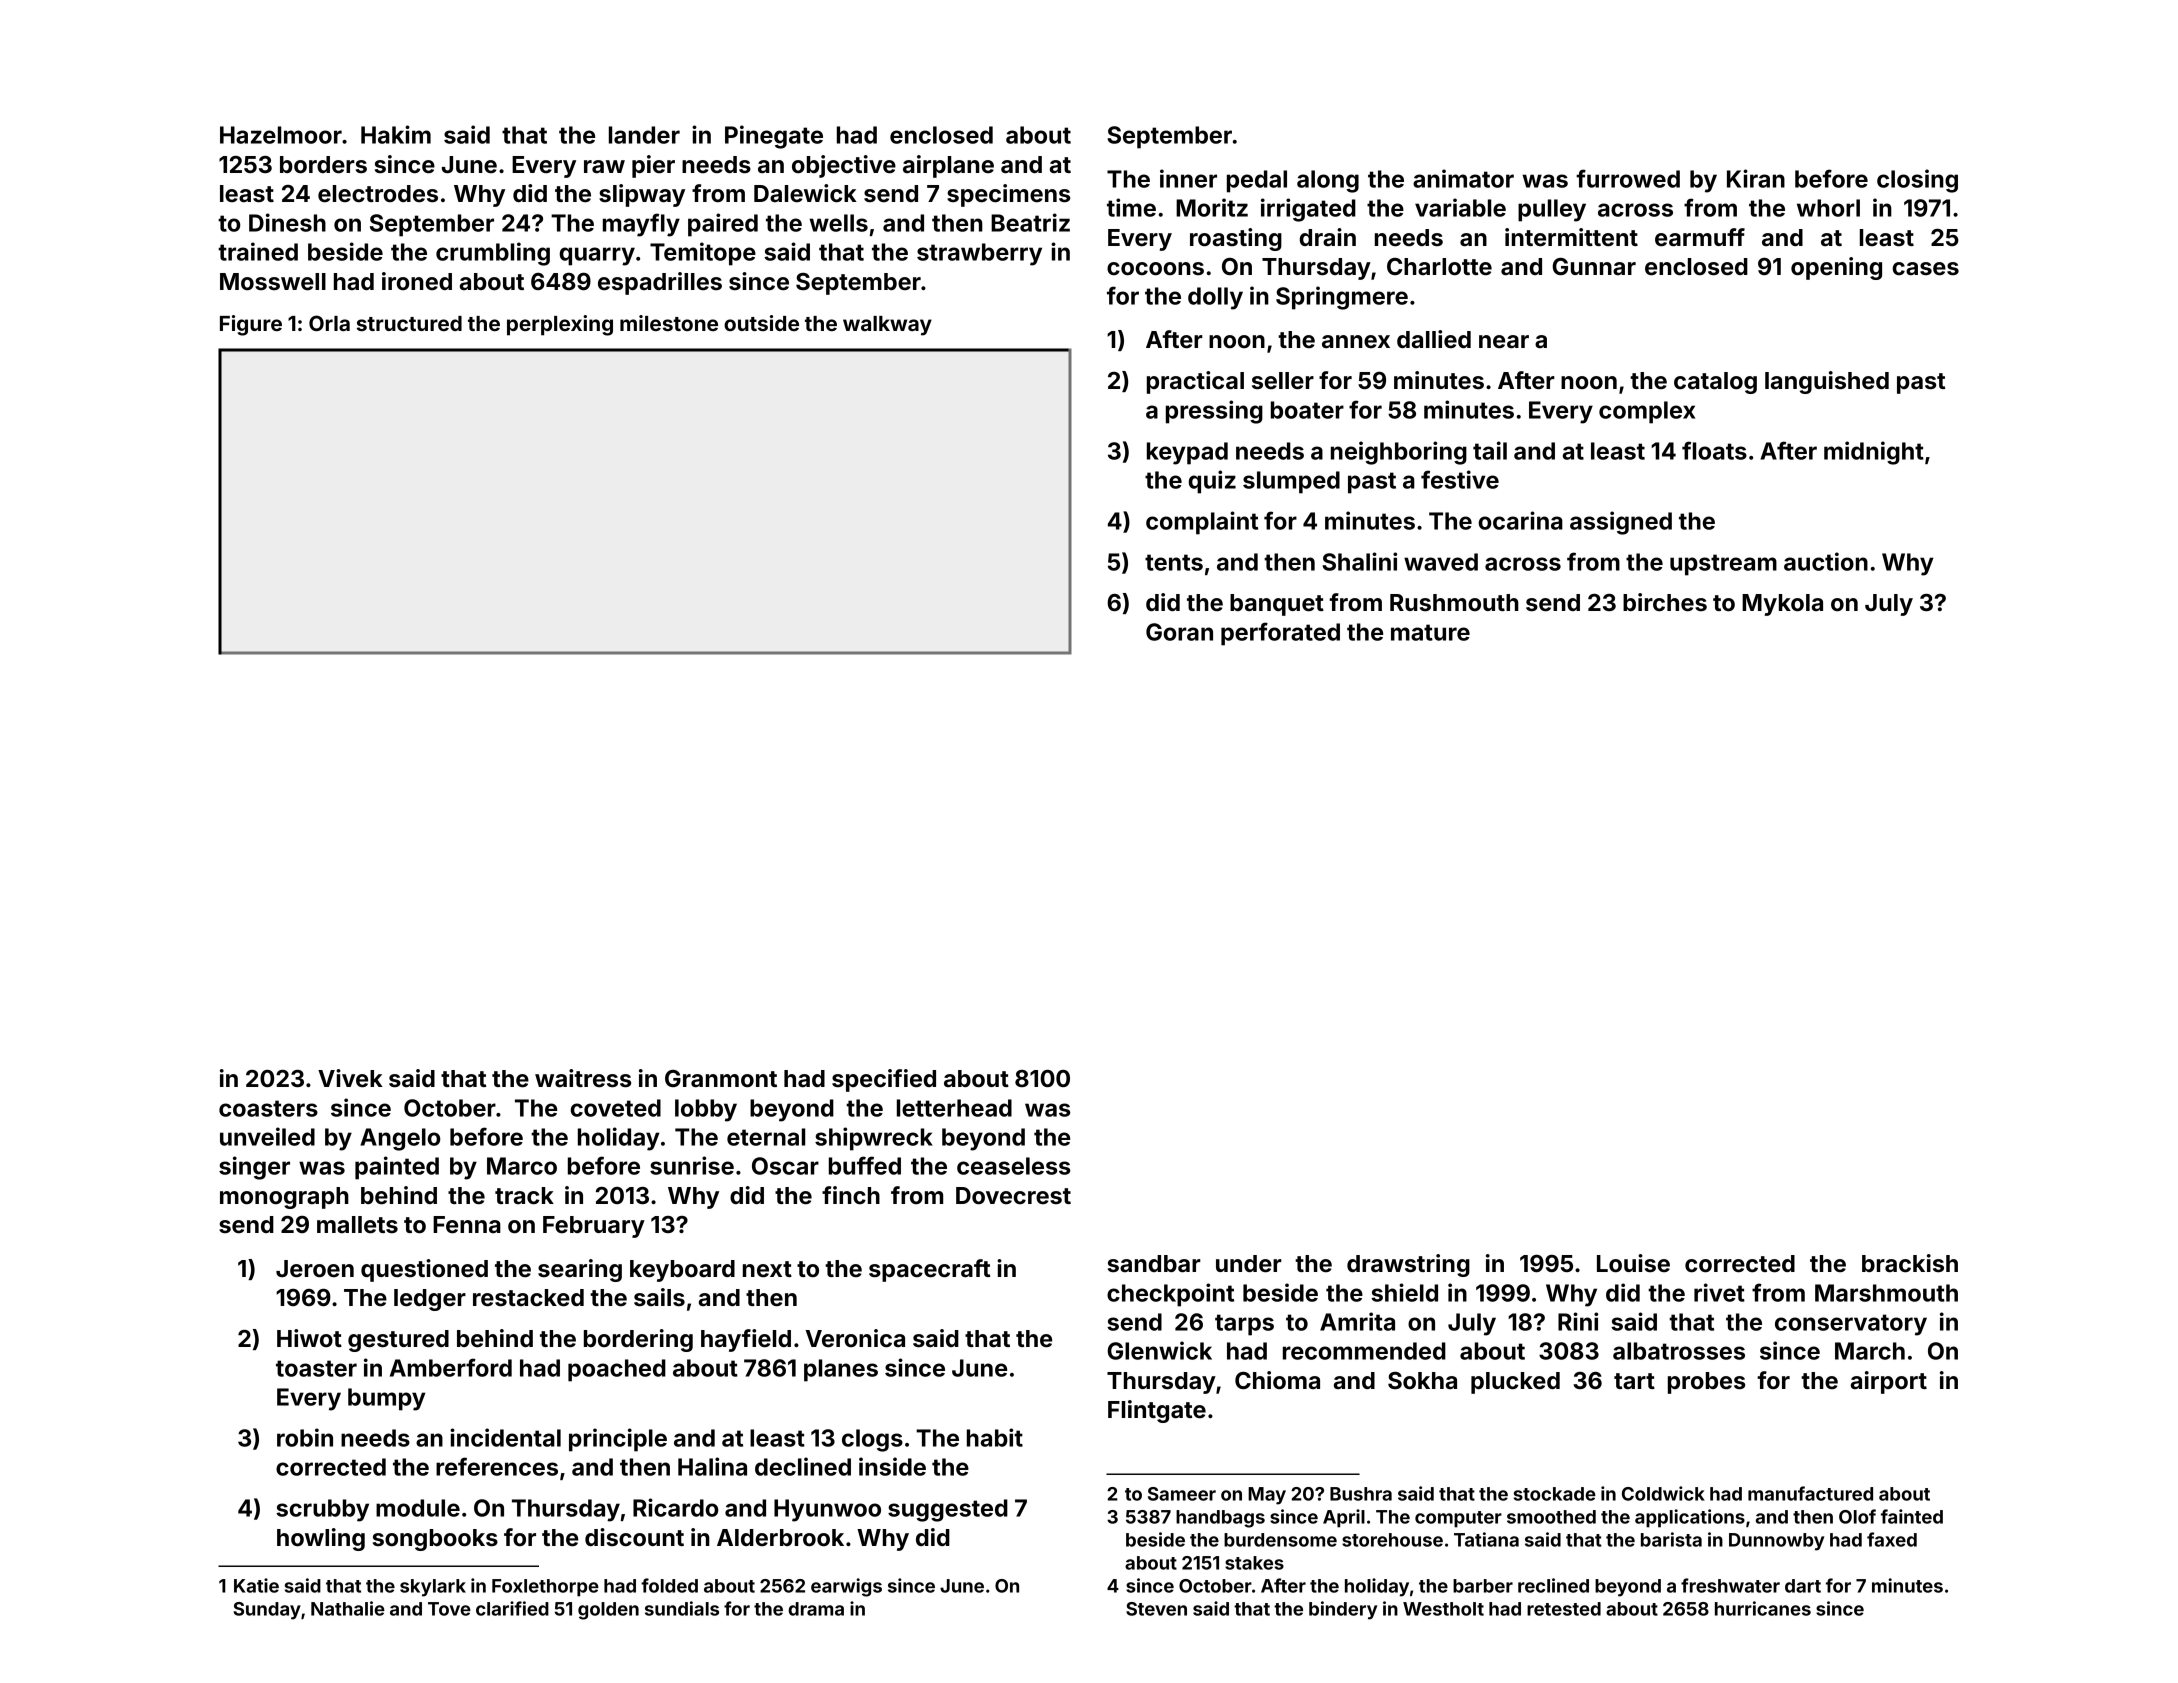 The image size is (2178, 1683). Describe the element at coordinates (251, 325) in the screenshot. I see `Figure` at that location.
